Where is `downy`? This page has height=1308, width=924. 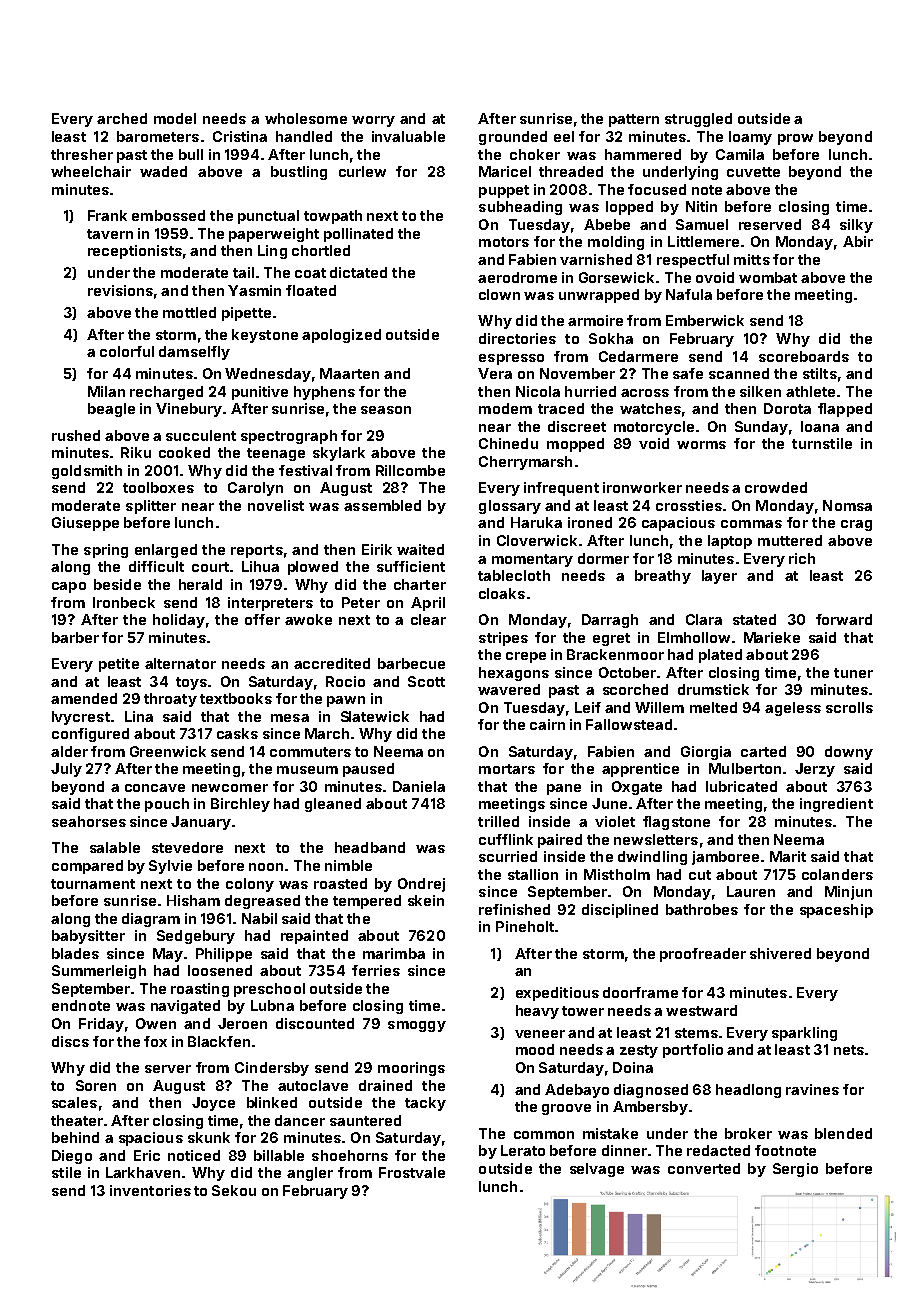 downy is located at coordinates (849, 753).
